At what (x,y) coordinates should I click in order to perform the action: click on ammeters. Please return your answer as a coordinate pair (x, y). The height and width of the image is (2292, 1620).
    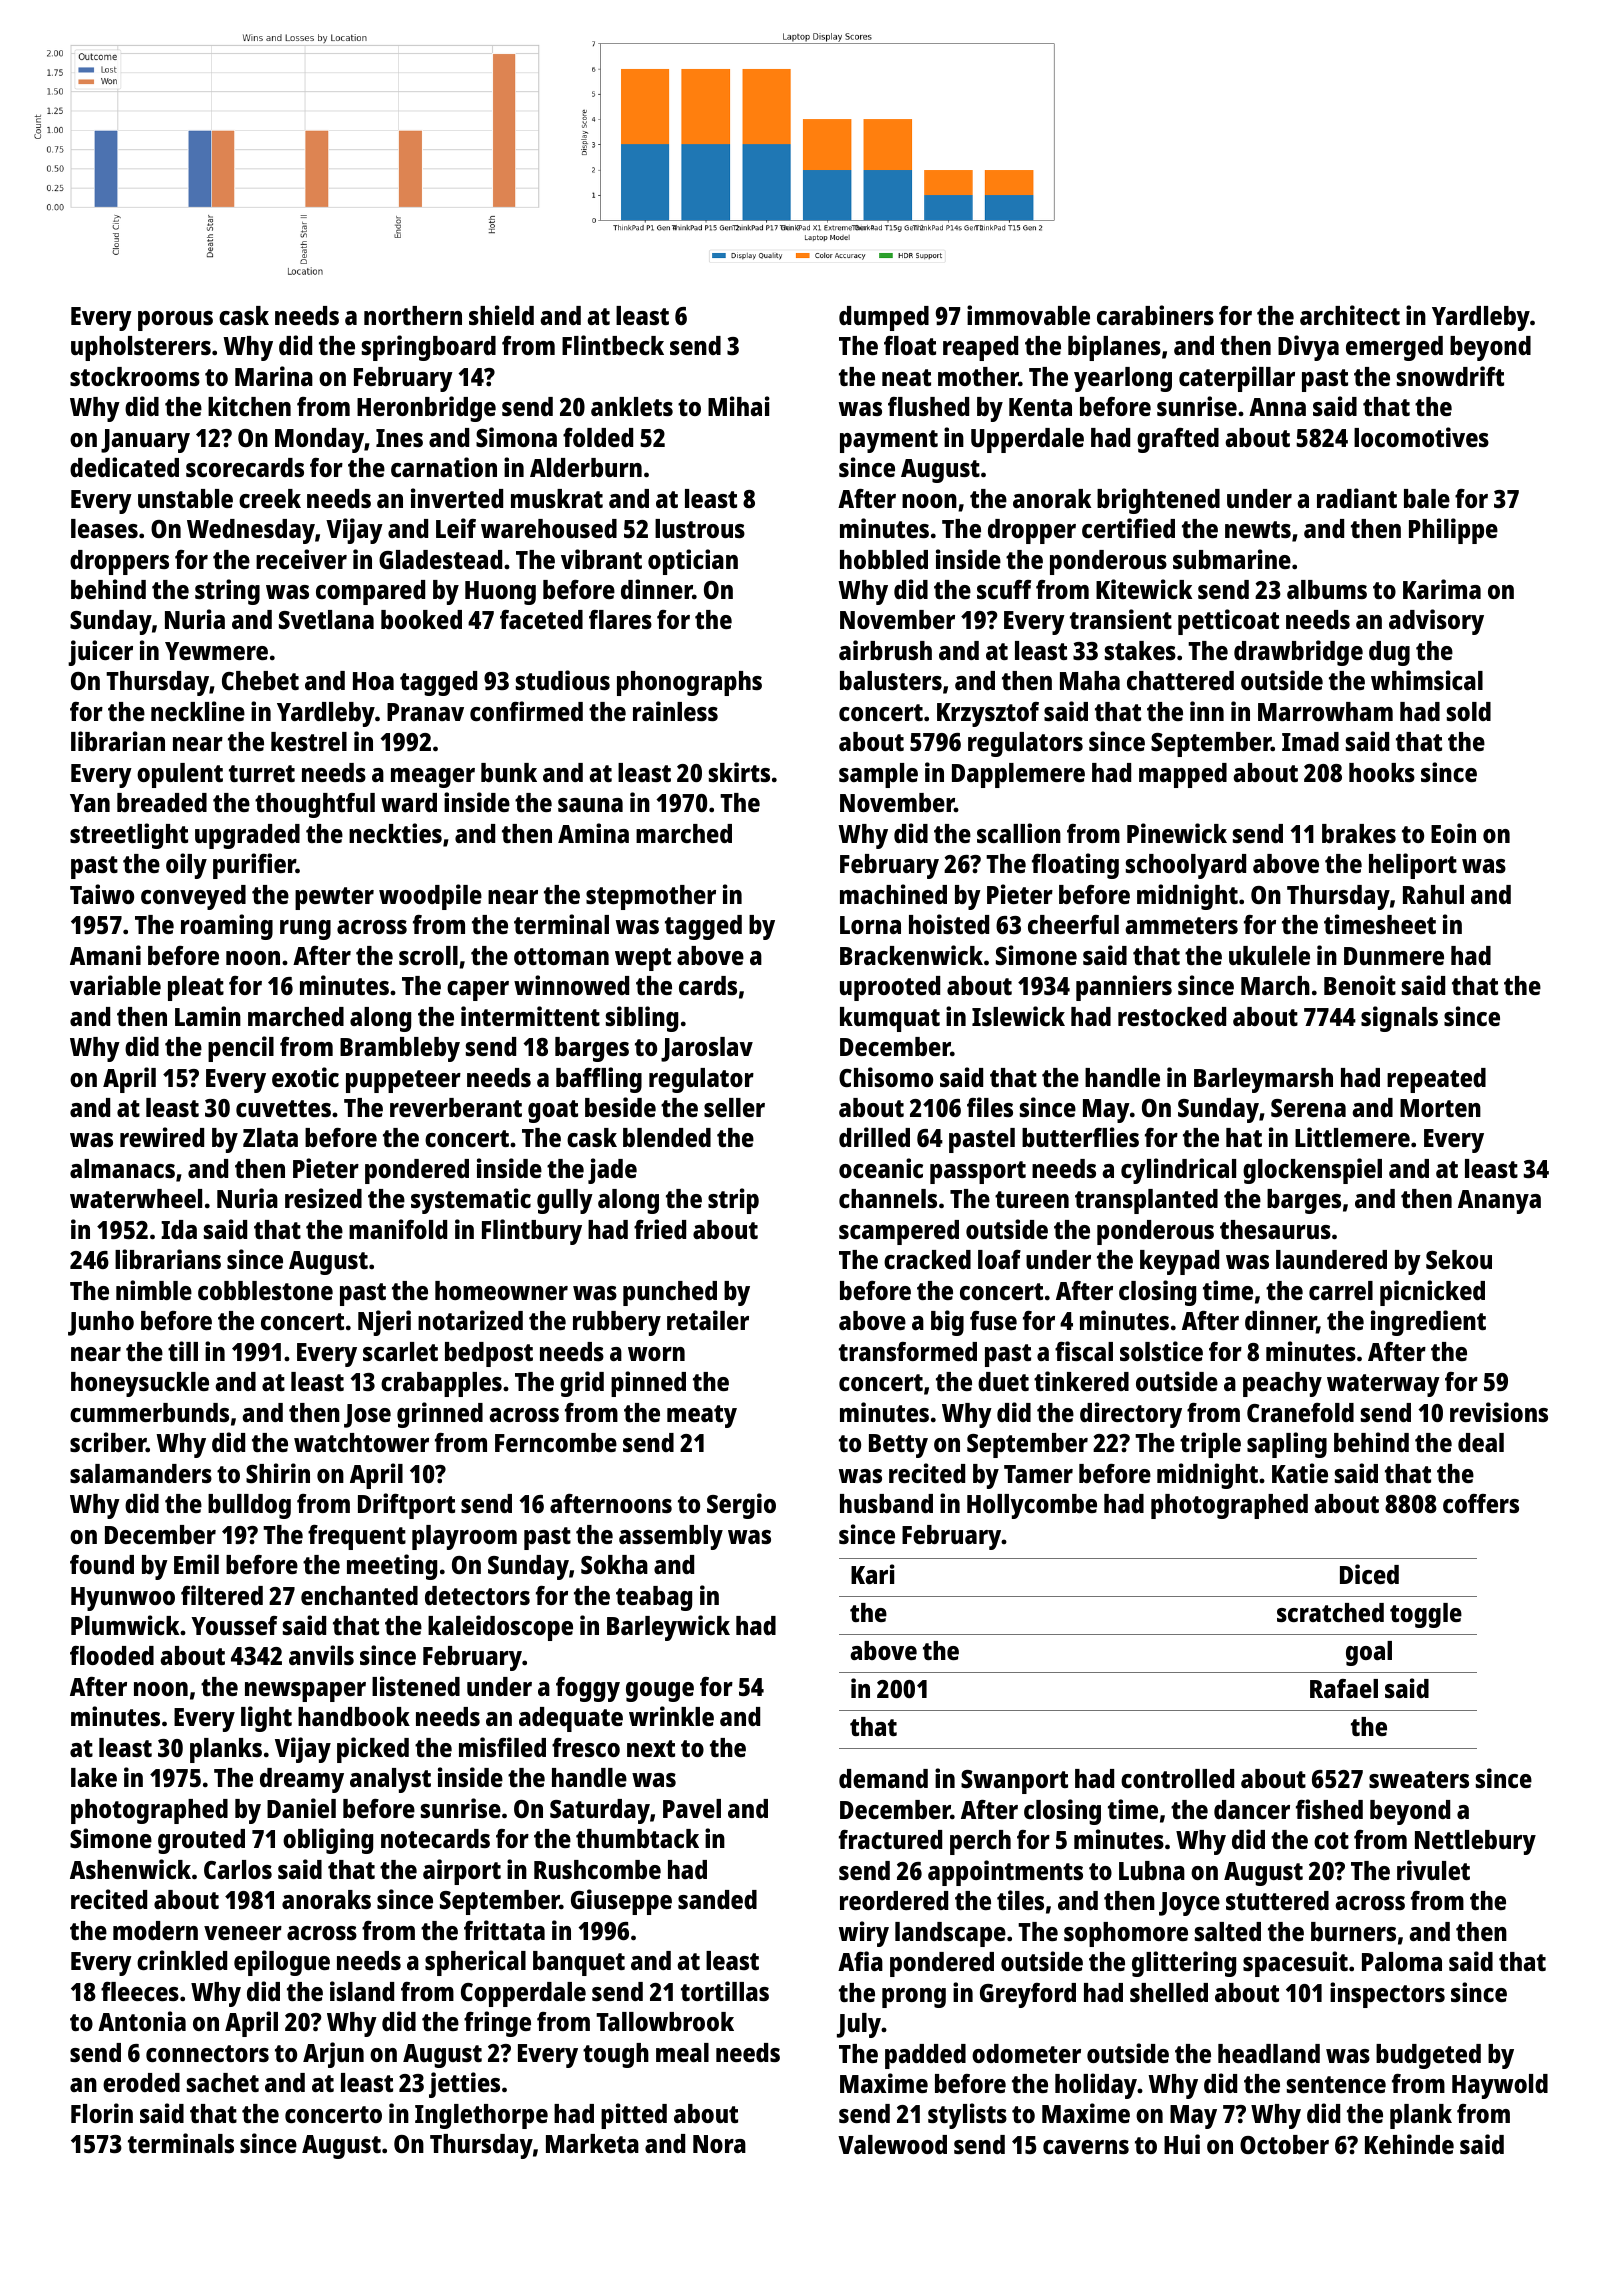
    Looking at the image, I should click on (1181, 925).
